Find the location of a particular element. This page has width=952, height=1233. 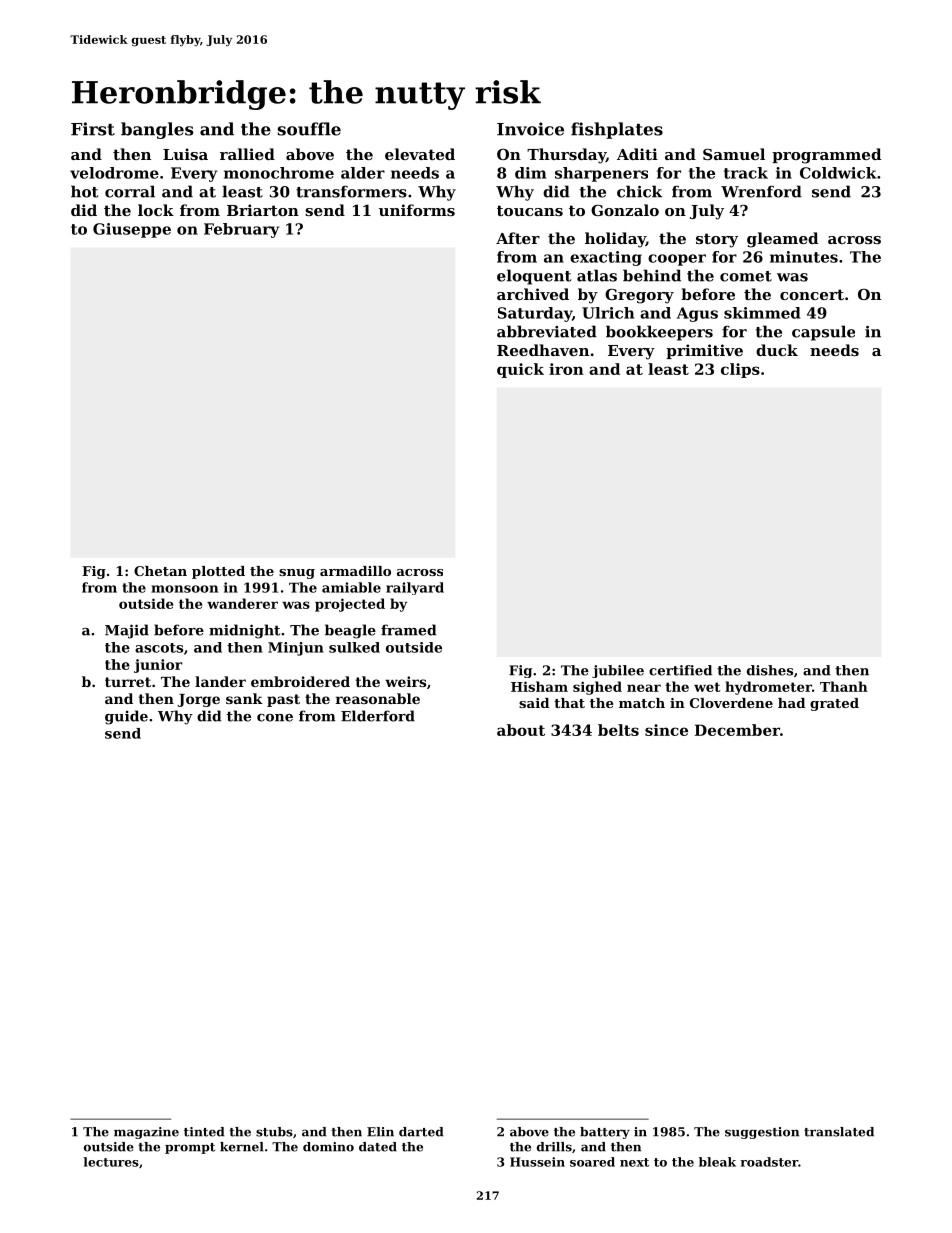

iron is located at coordinates (566, 369).
